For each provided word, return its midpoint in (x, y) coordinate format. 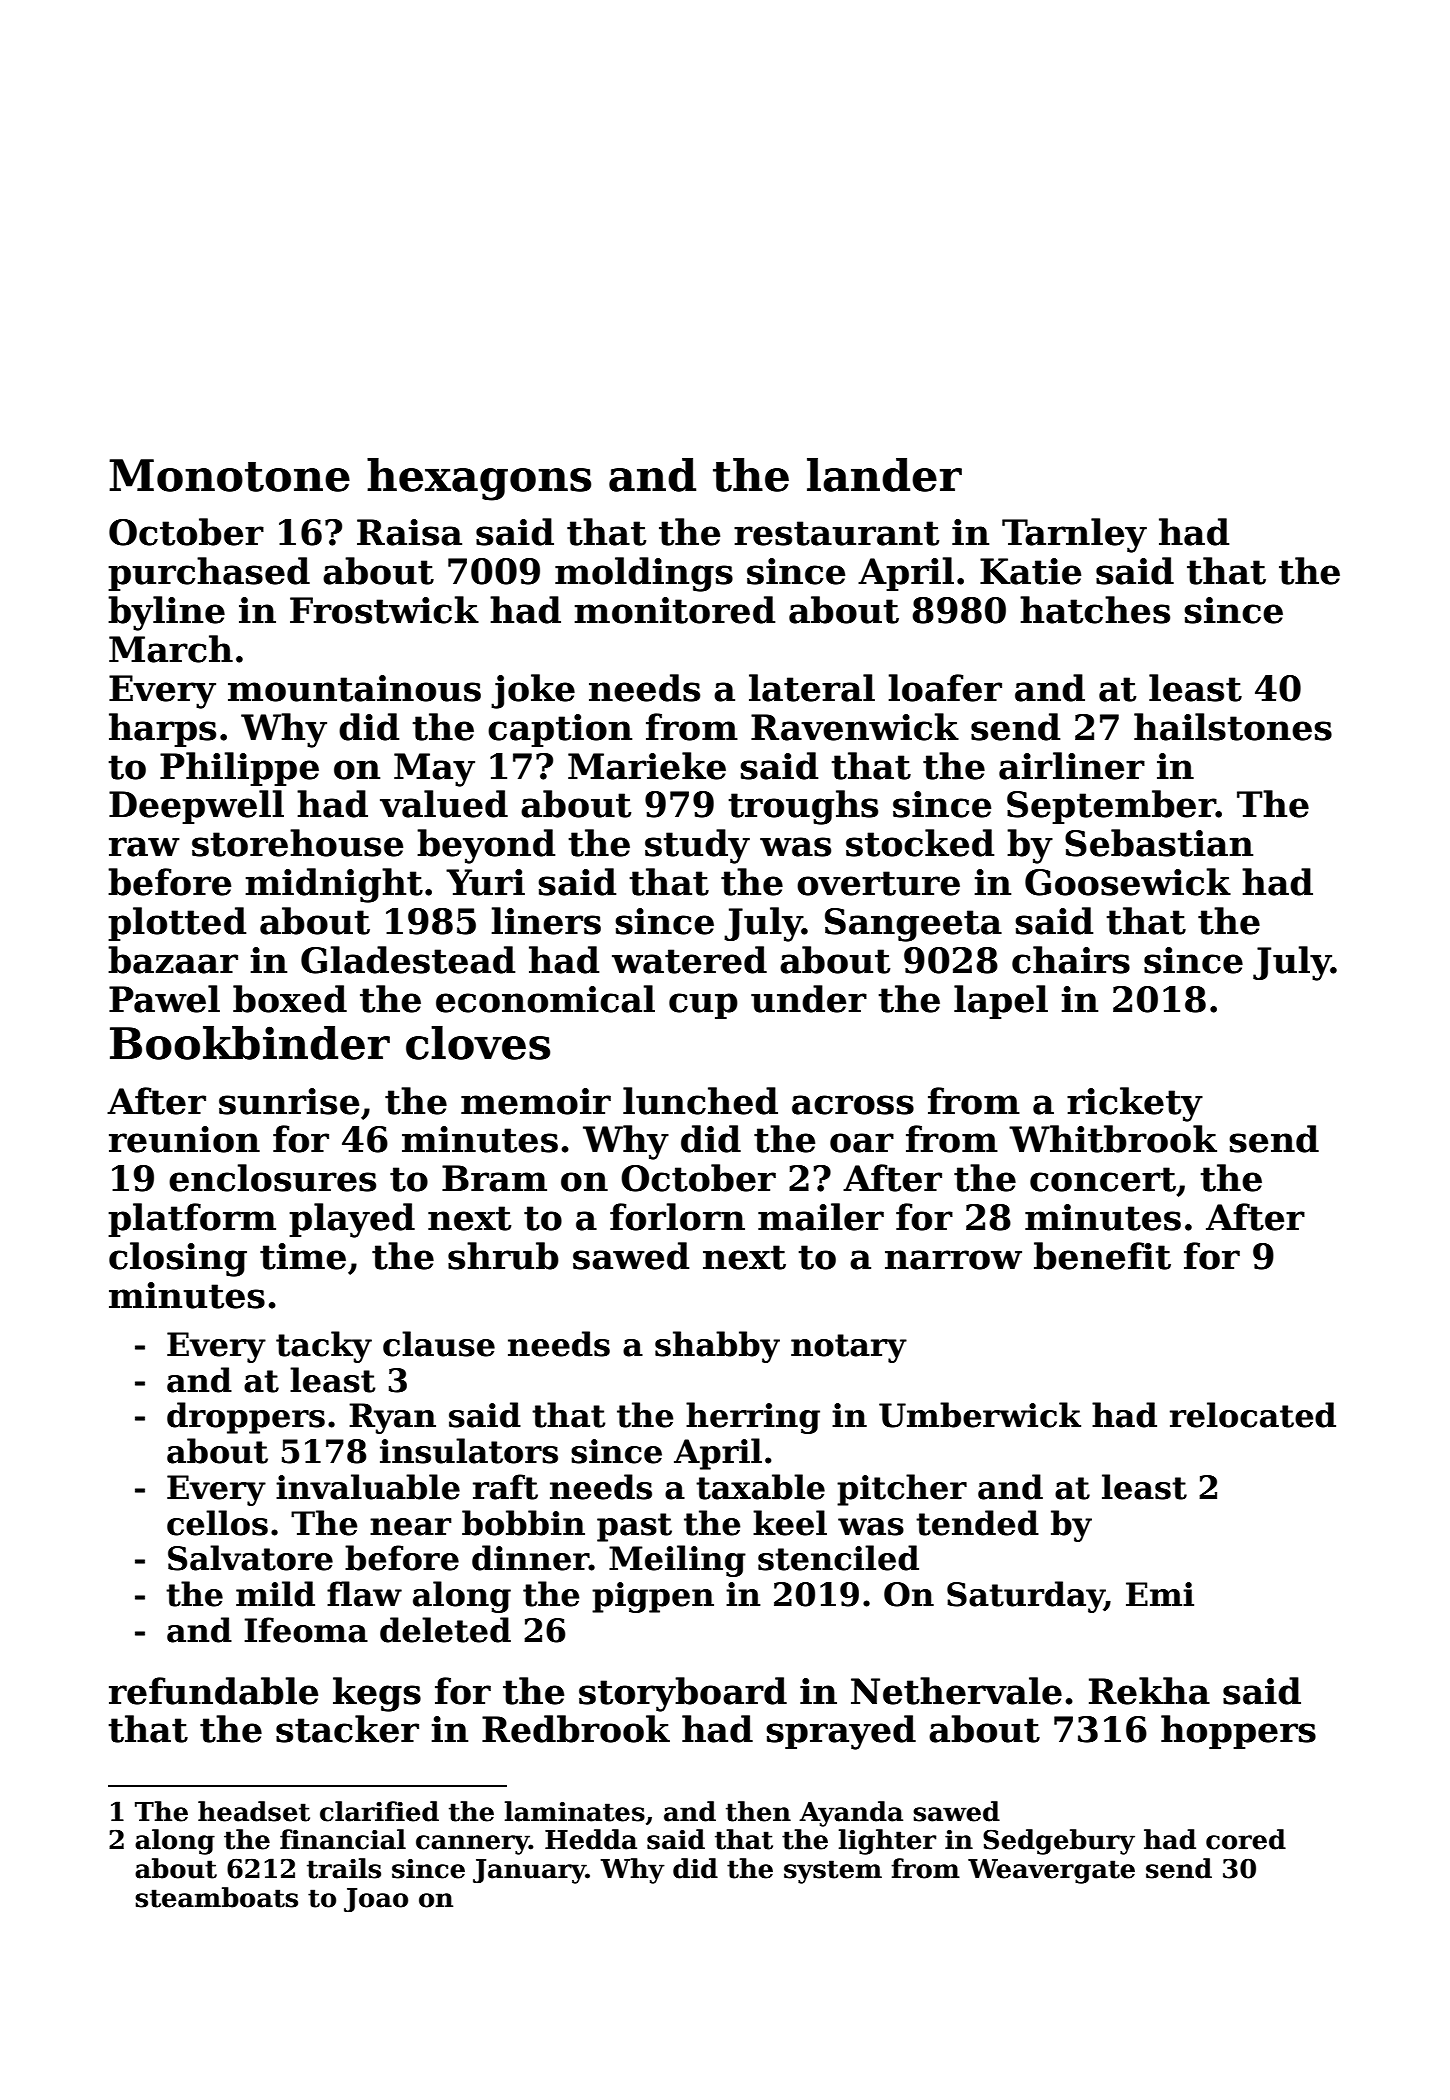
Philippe (239, 769)
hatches (1095, 610)
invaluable (368, 1487)
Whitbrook (1113, 1139)
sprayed (841, 1732)
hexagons (479, 479)
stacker (347, 1729)
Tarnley (1074, 535)
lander (884, 475)
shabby (717, 1347)
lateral (812, 688)
